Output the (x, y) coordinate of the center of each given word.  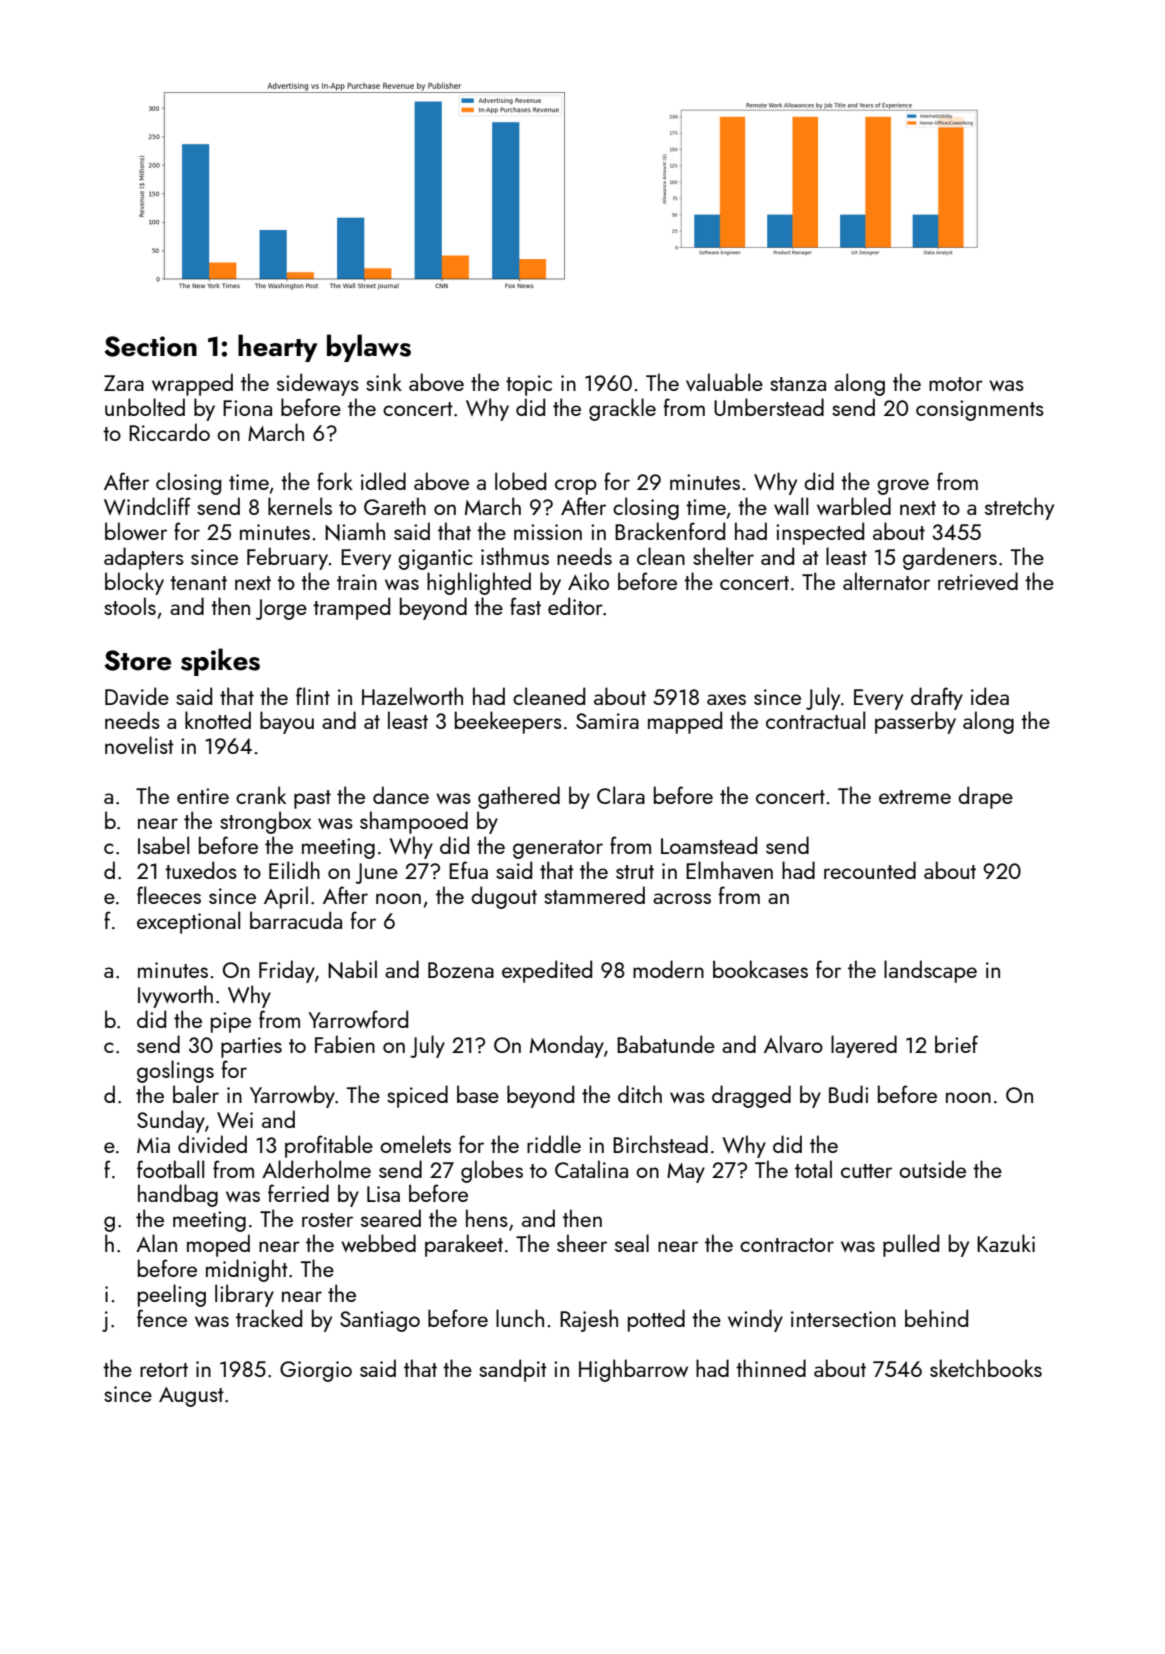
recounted (870, 870)
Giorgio (316, 1371)
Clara (621, 795)
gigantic (435, 559)
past (312, 799)
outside (932, 1169)
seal (632, 1243)
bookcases (760, 969)
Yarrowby (292, 1096)
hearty (277, 348)
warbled (854, 506)
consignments (980, 410)
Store (137, 660)
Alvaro (793, 1044)
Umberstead (769, 407)
